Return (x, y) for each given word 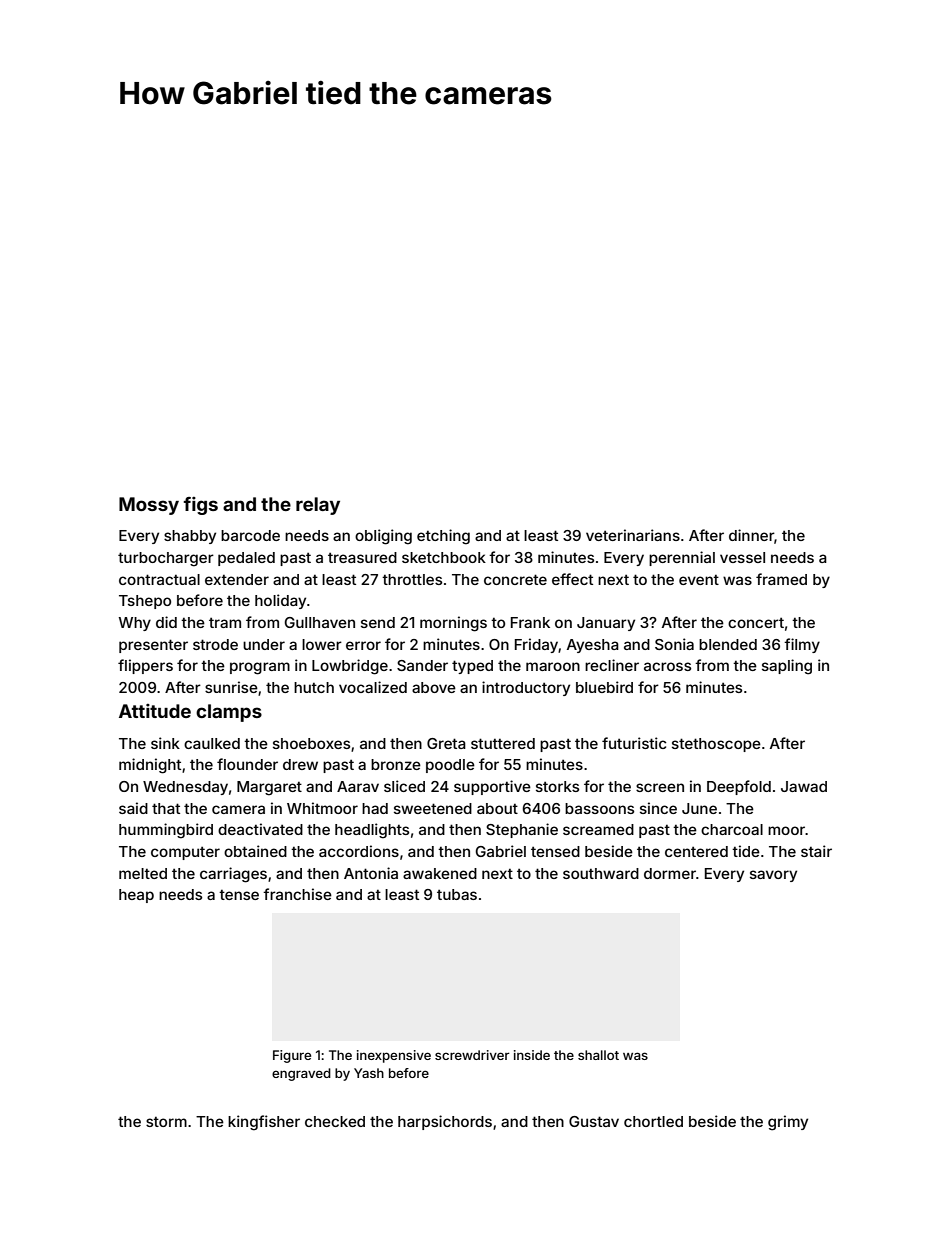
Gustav (594, 1121)
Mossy (149, 506)
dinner (751, 535)
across (667, 666)
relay (318, 506)
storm (166, 1122)
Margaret (269, 788)
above (434, 687)
